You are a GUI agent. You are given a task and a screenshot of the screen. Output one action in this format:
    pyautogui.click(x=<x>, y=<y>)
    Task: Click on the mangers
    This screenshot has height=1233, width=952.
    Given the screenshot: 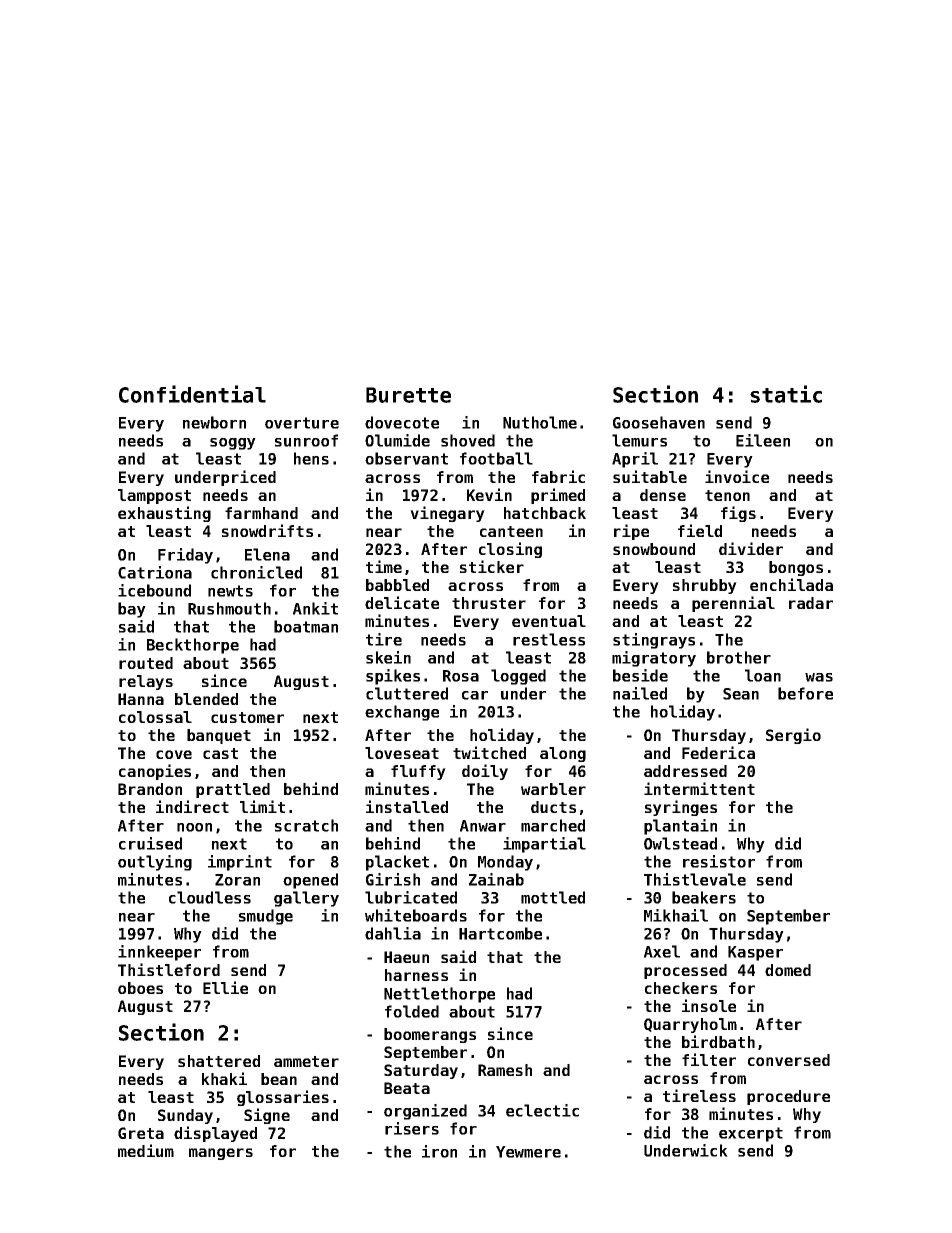 What is the action you would take?
    pyautogui.click(x=221, y=1154)
